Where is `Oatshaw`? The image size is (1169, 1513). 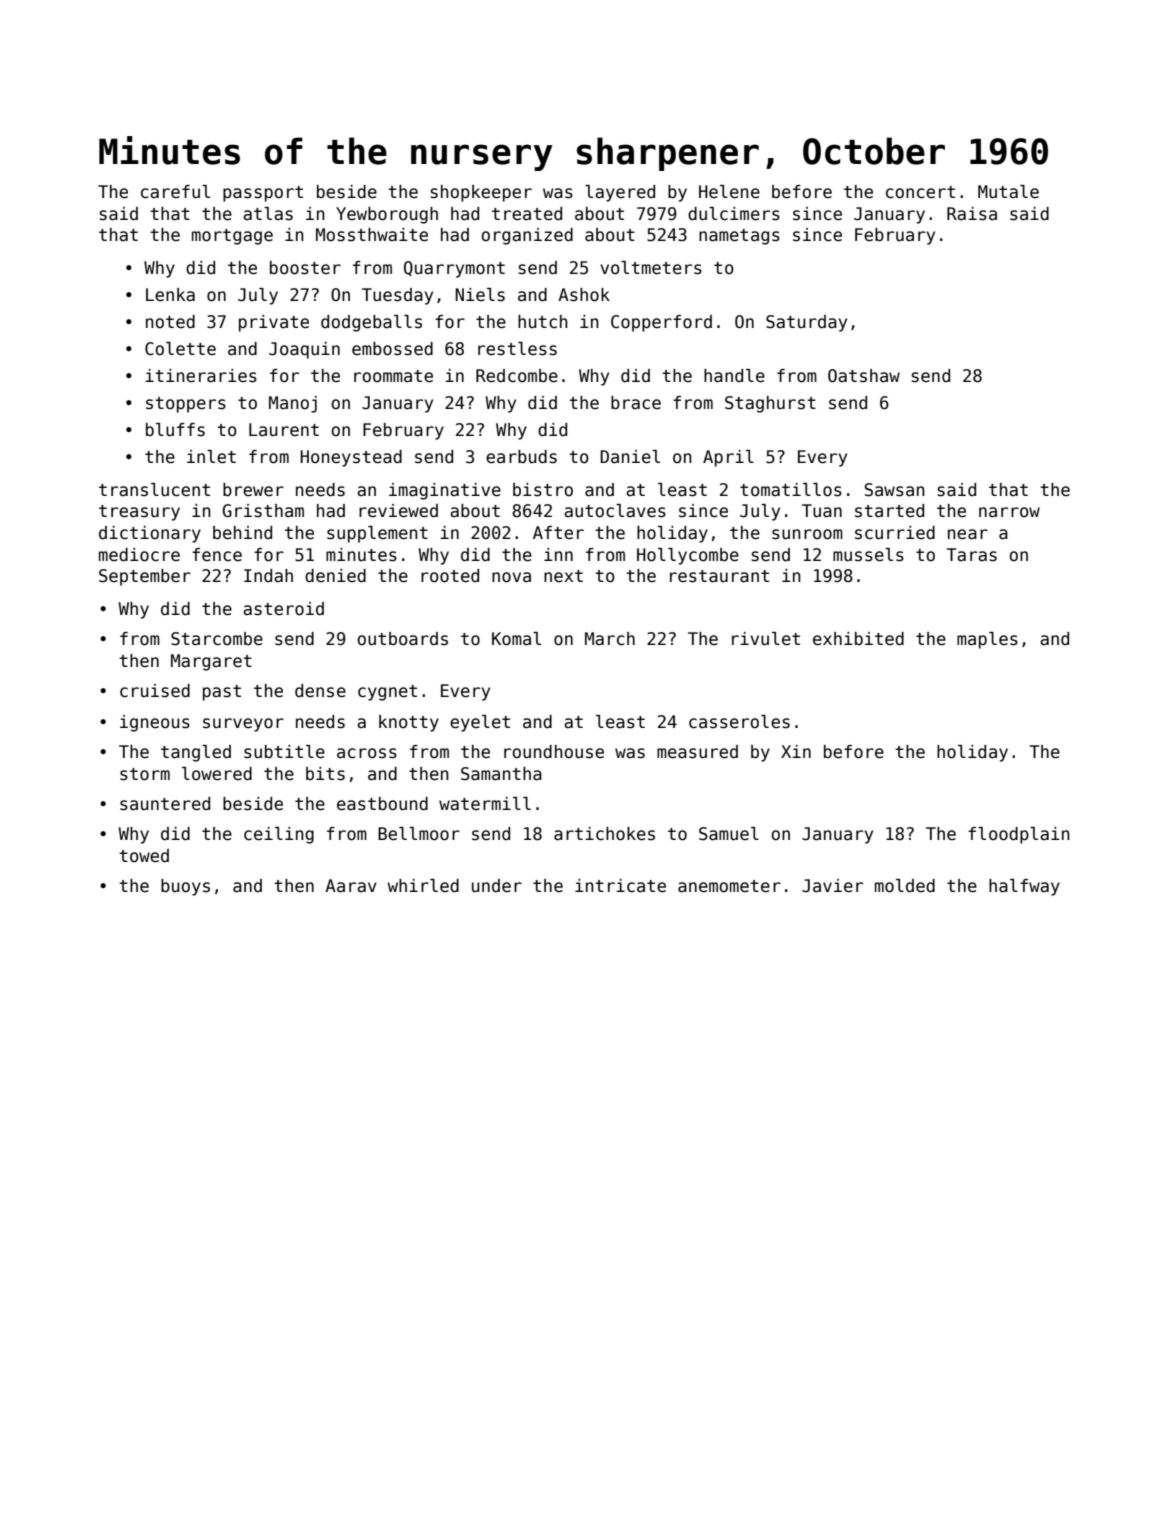
Oatshaw is located at coordinates (864, 376).
